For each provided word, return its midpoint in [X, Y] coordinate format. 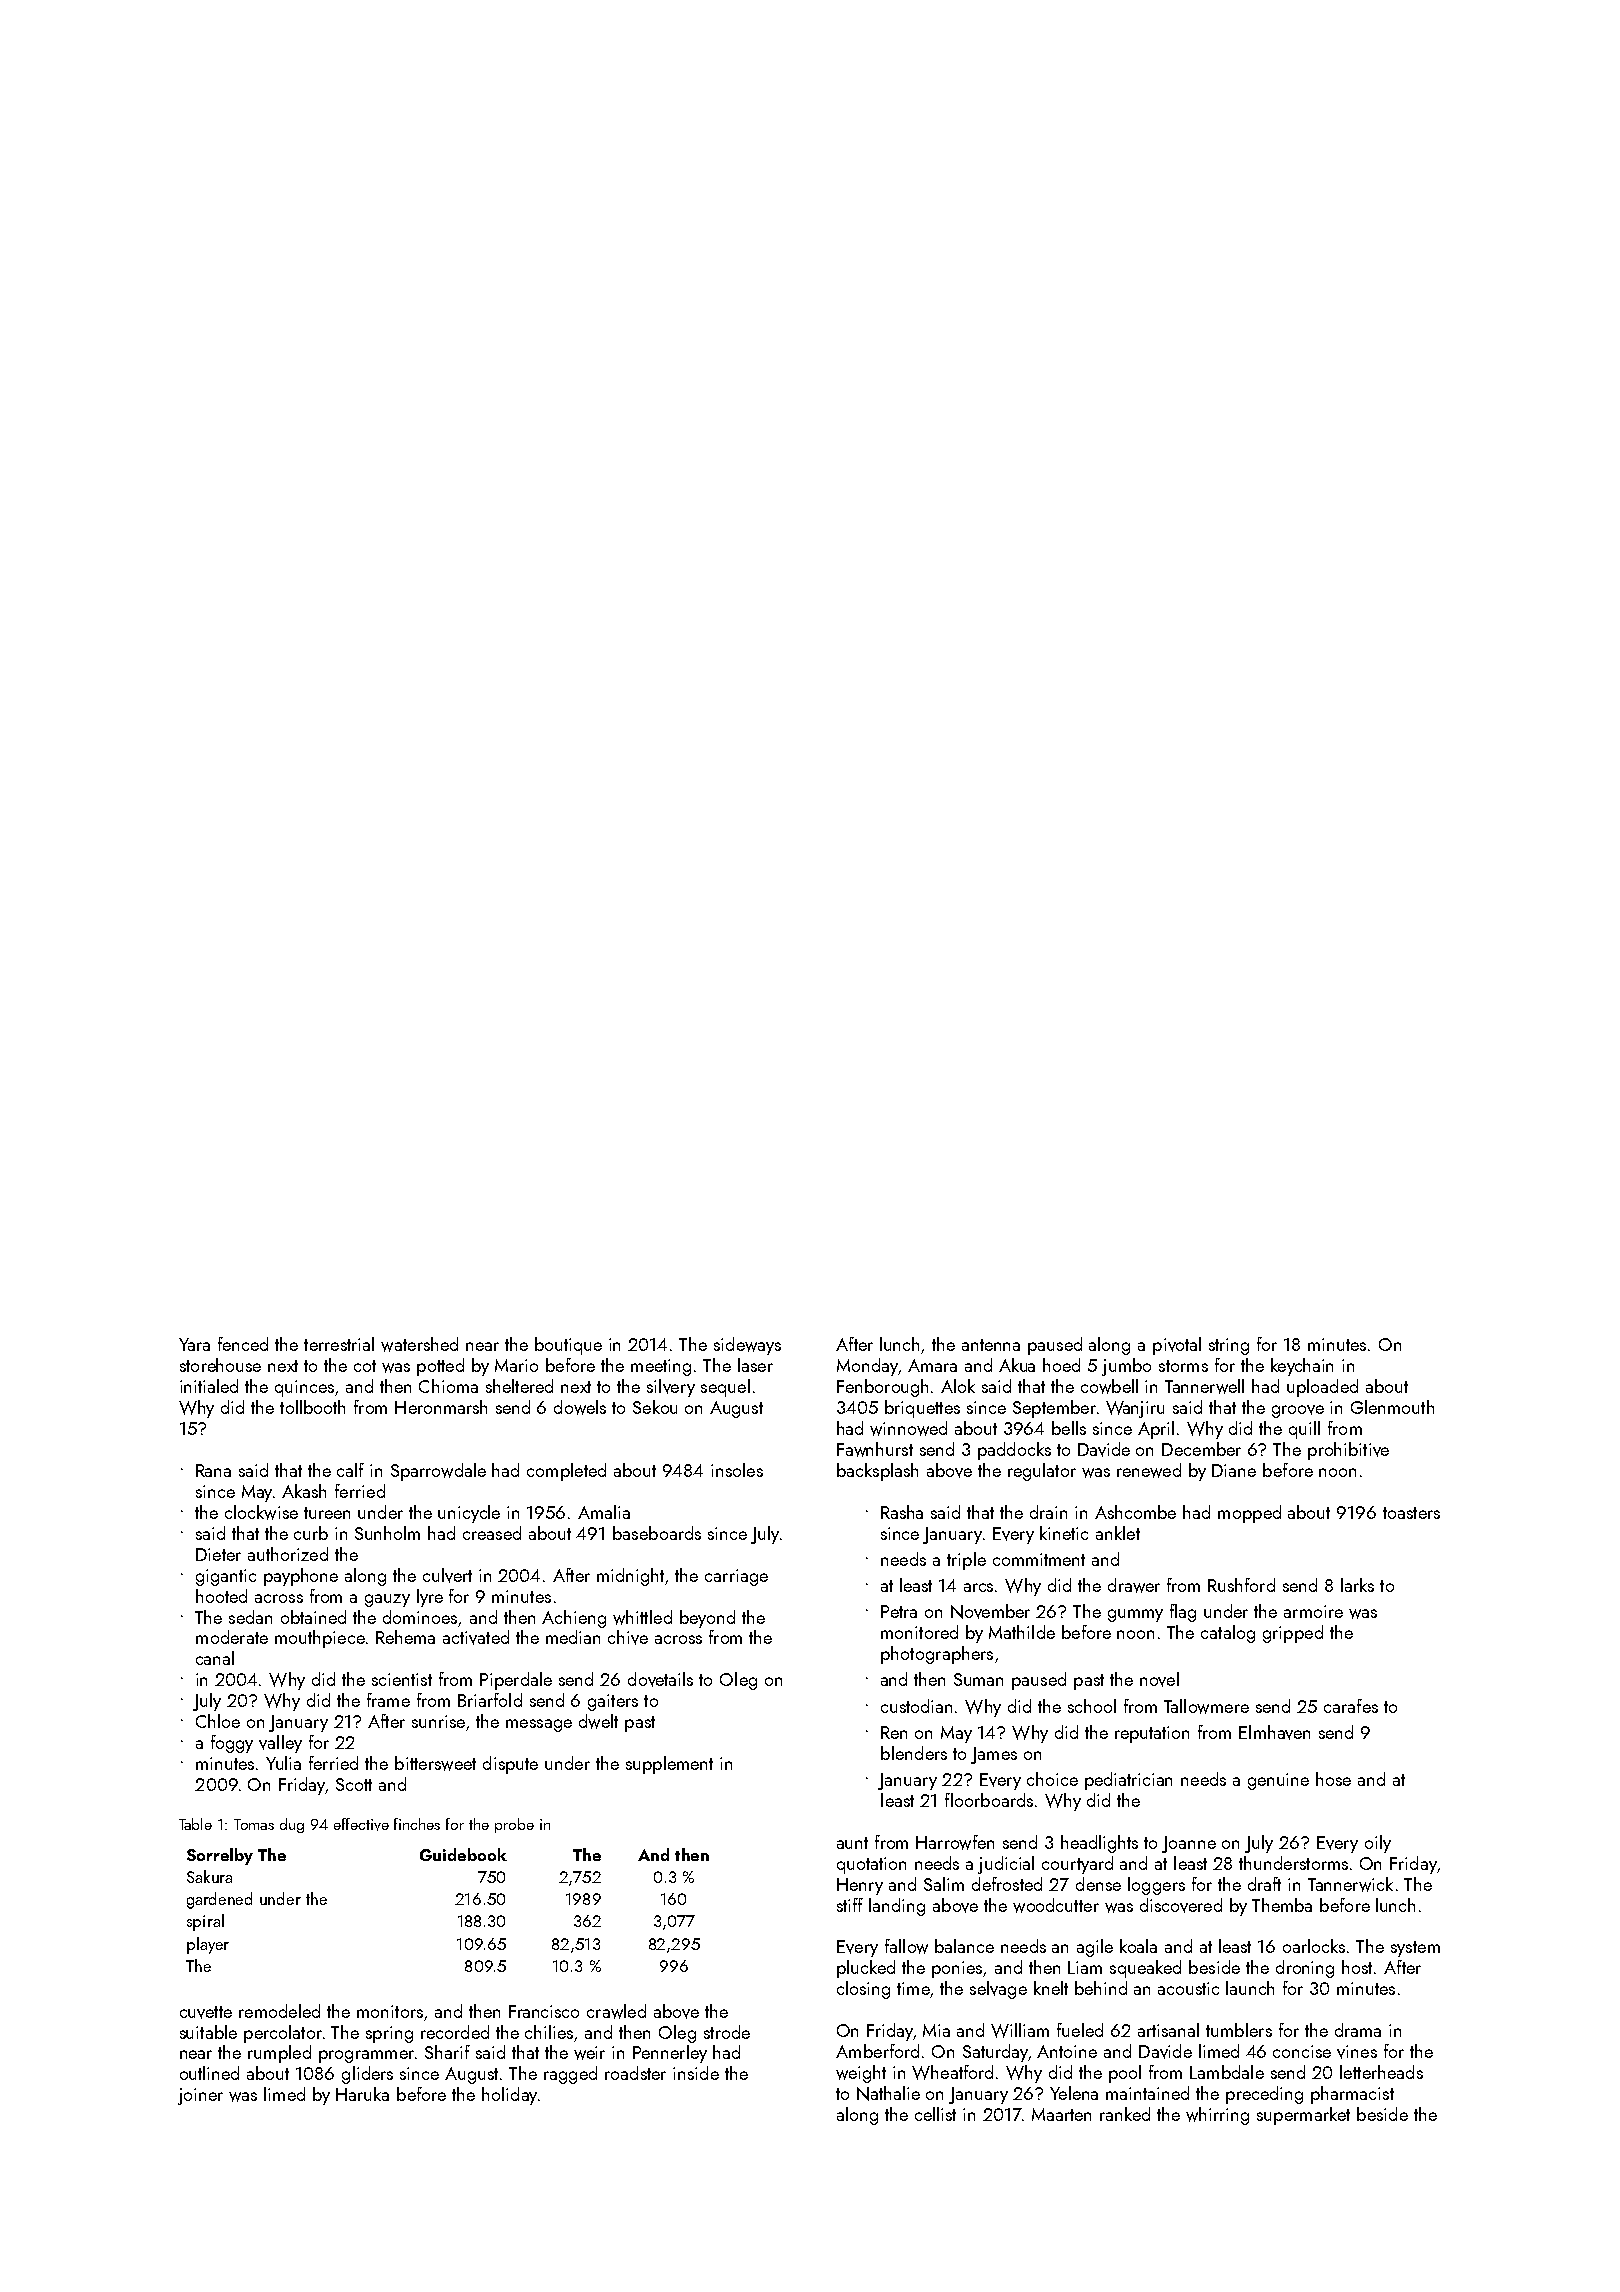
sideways [747, 1346]
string [1229, 1346]
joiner [200, 2096]
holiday [509, 2096]
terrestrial [339, 1344]
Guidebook [463, 1854]
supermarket [1303, 2116]
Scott [354, 1784]
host [1357, 1967]
